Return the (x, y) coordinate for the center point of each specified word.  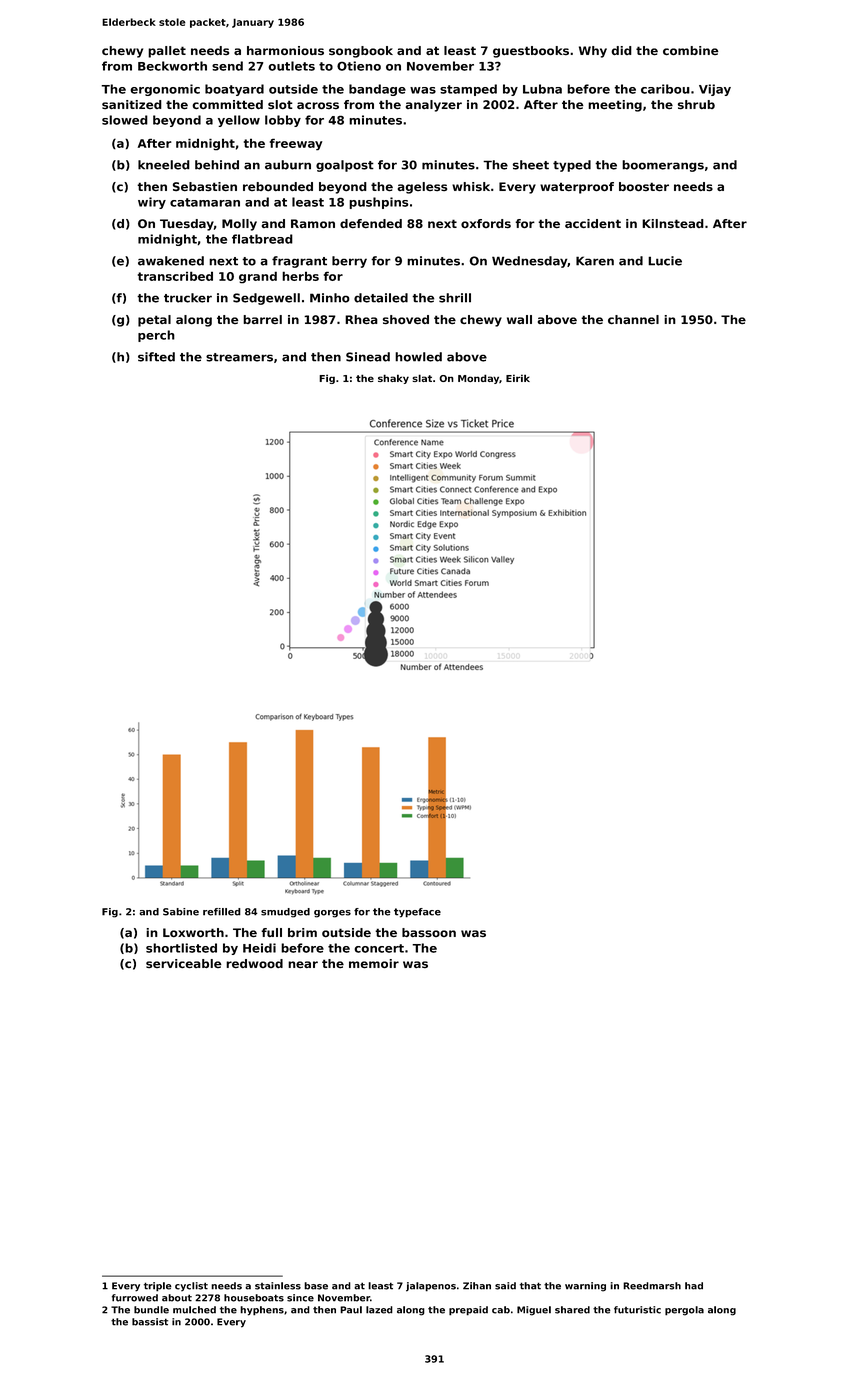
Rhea (361, 319)
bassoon (429, 932)
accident (593, 223)
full (271, 932)
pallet (167, 52)
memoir (374, 963)
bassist (150, 1322)
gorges (332, 914)
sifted (156, 357)
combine (691, 50)
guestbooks (531, 52)
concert (379, 948)
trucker (188, 298)
